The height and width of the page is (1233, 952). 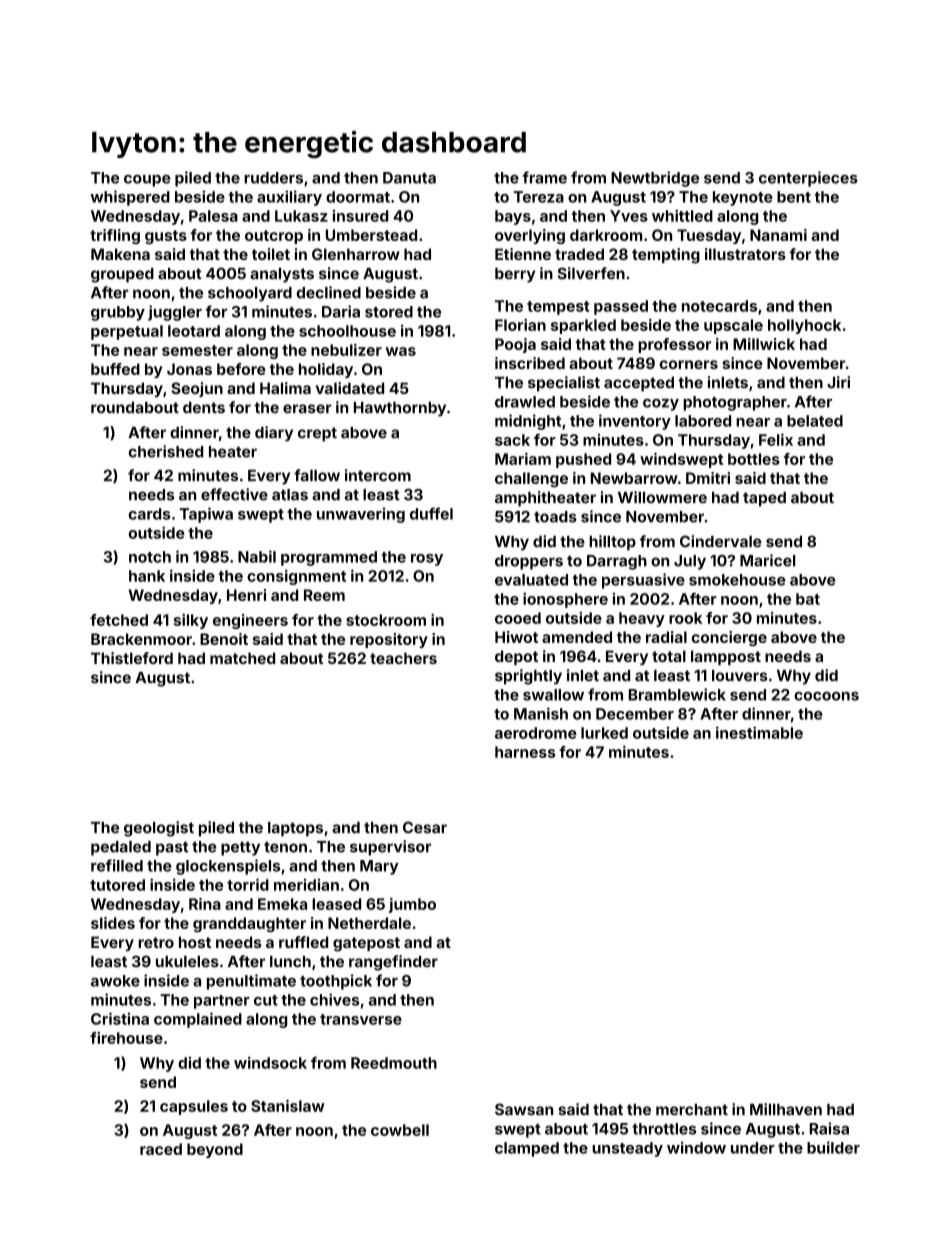 I want to click on refilled, so click(x=117, y=865).
